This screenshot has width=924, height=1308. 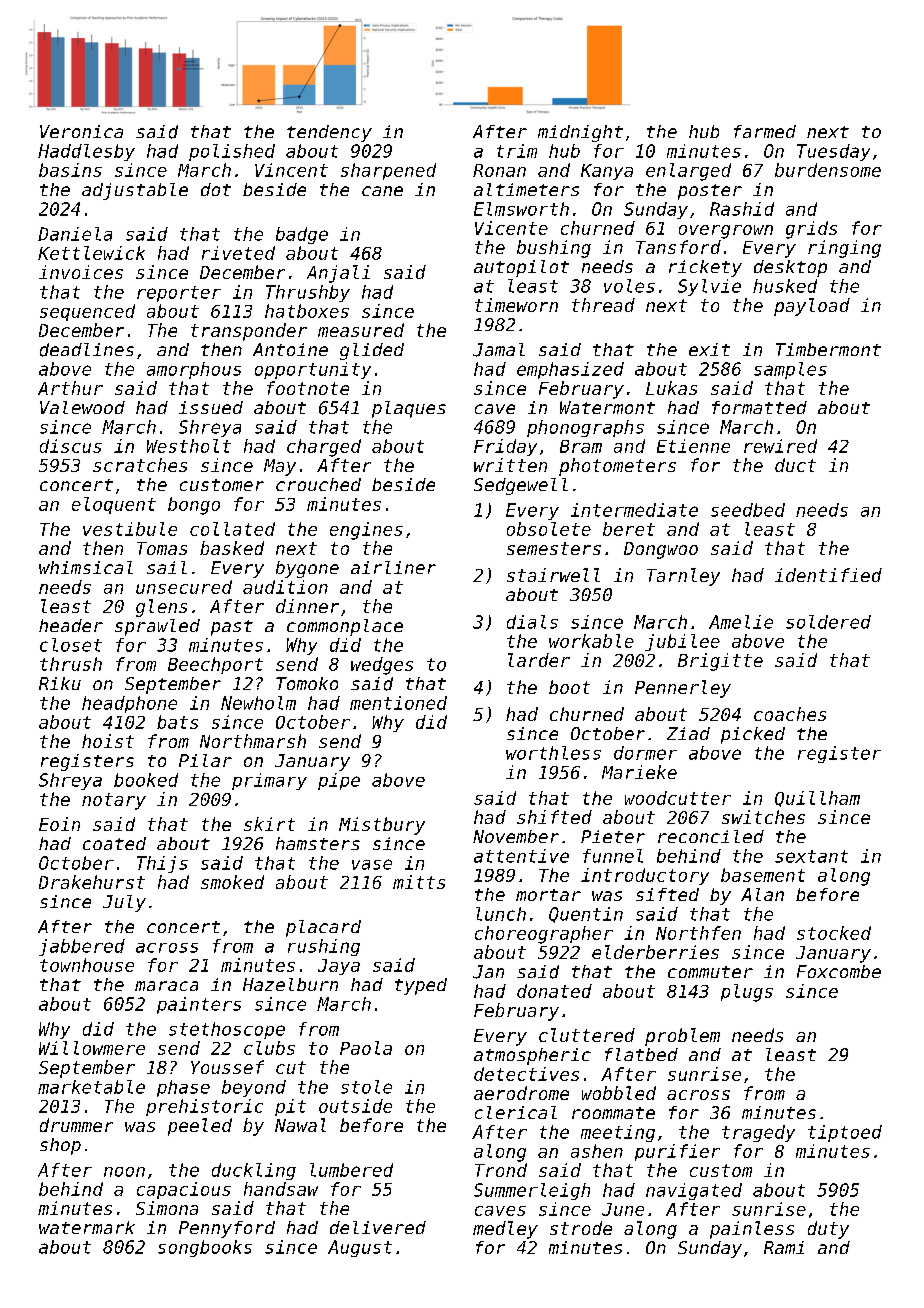 What do you see at coordinates (678, 247) in the screenshot?
I see `Tansford` at bounding box center [678, 247].
